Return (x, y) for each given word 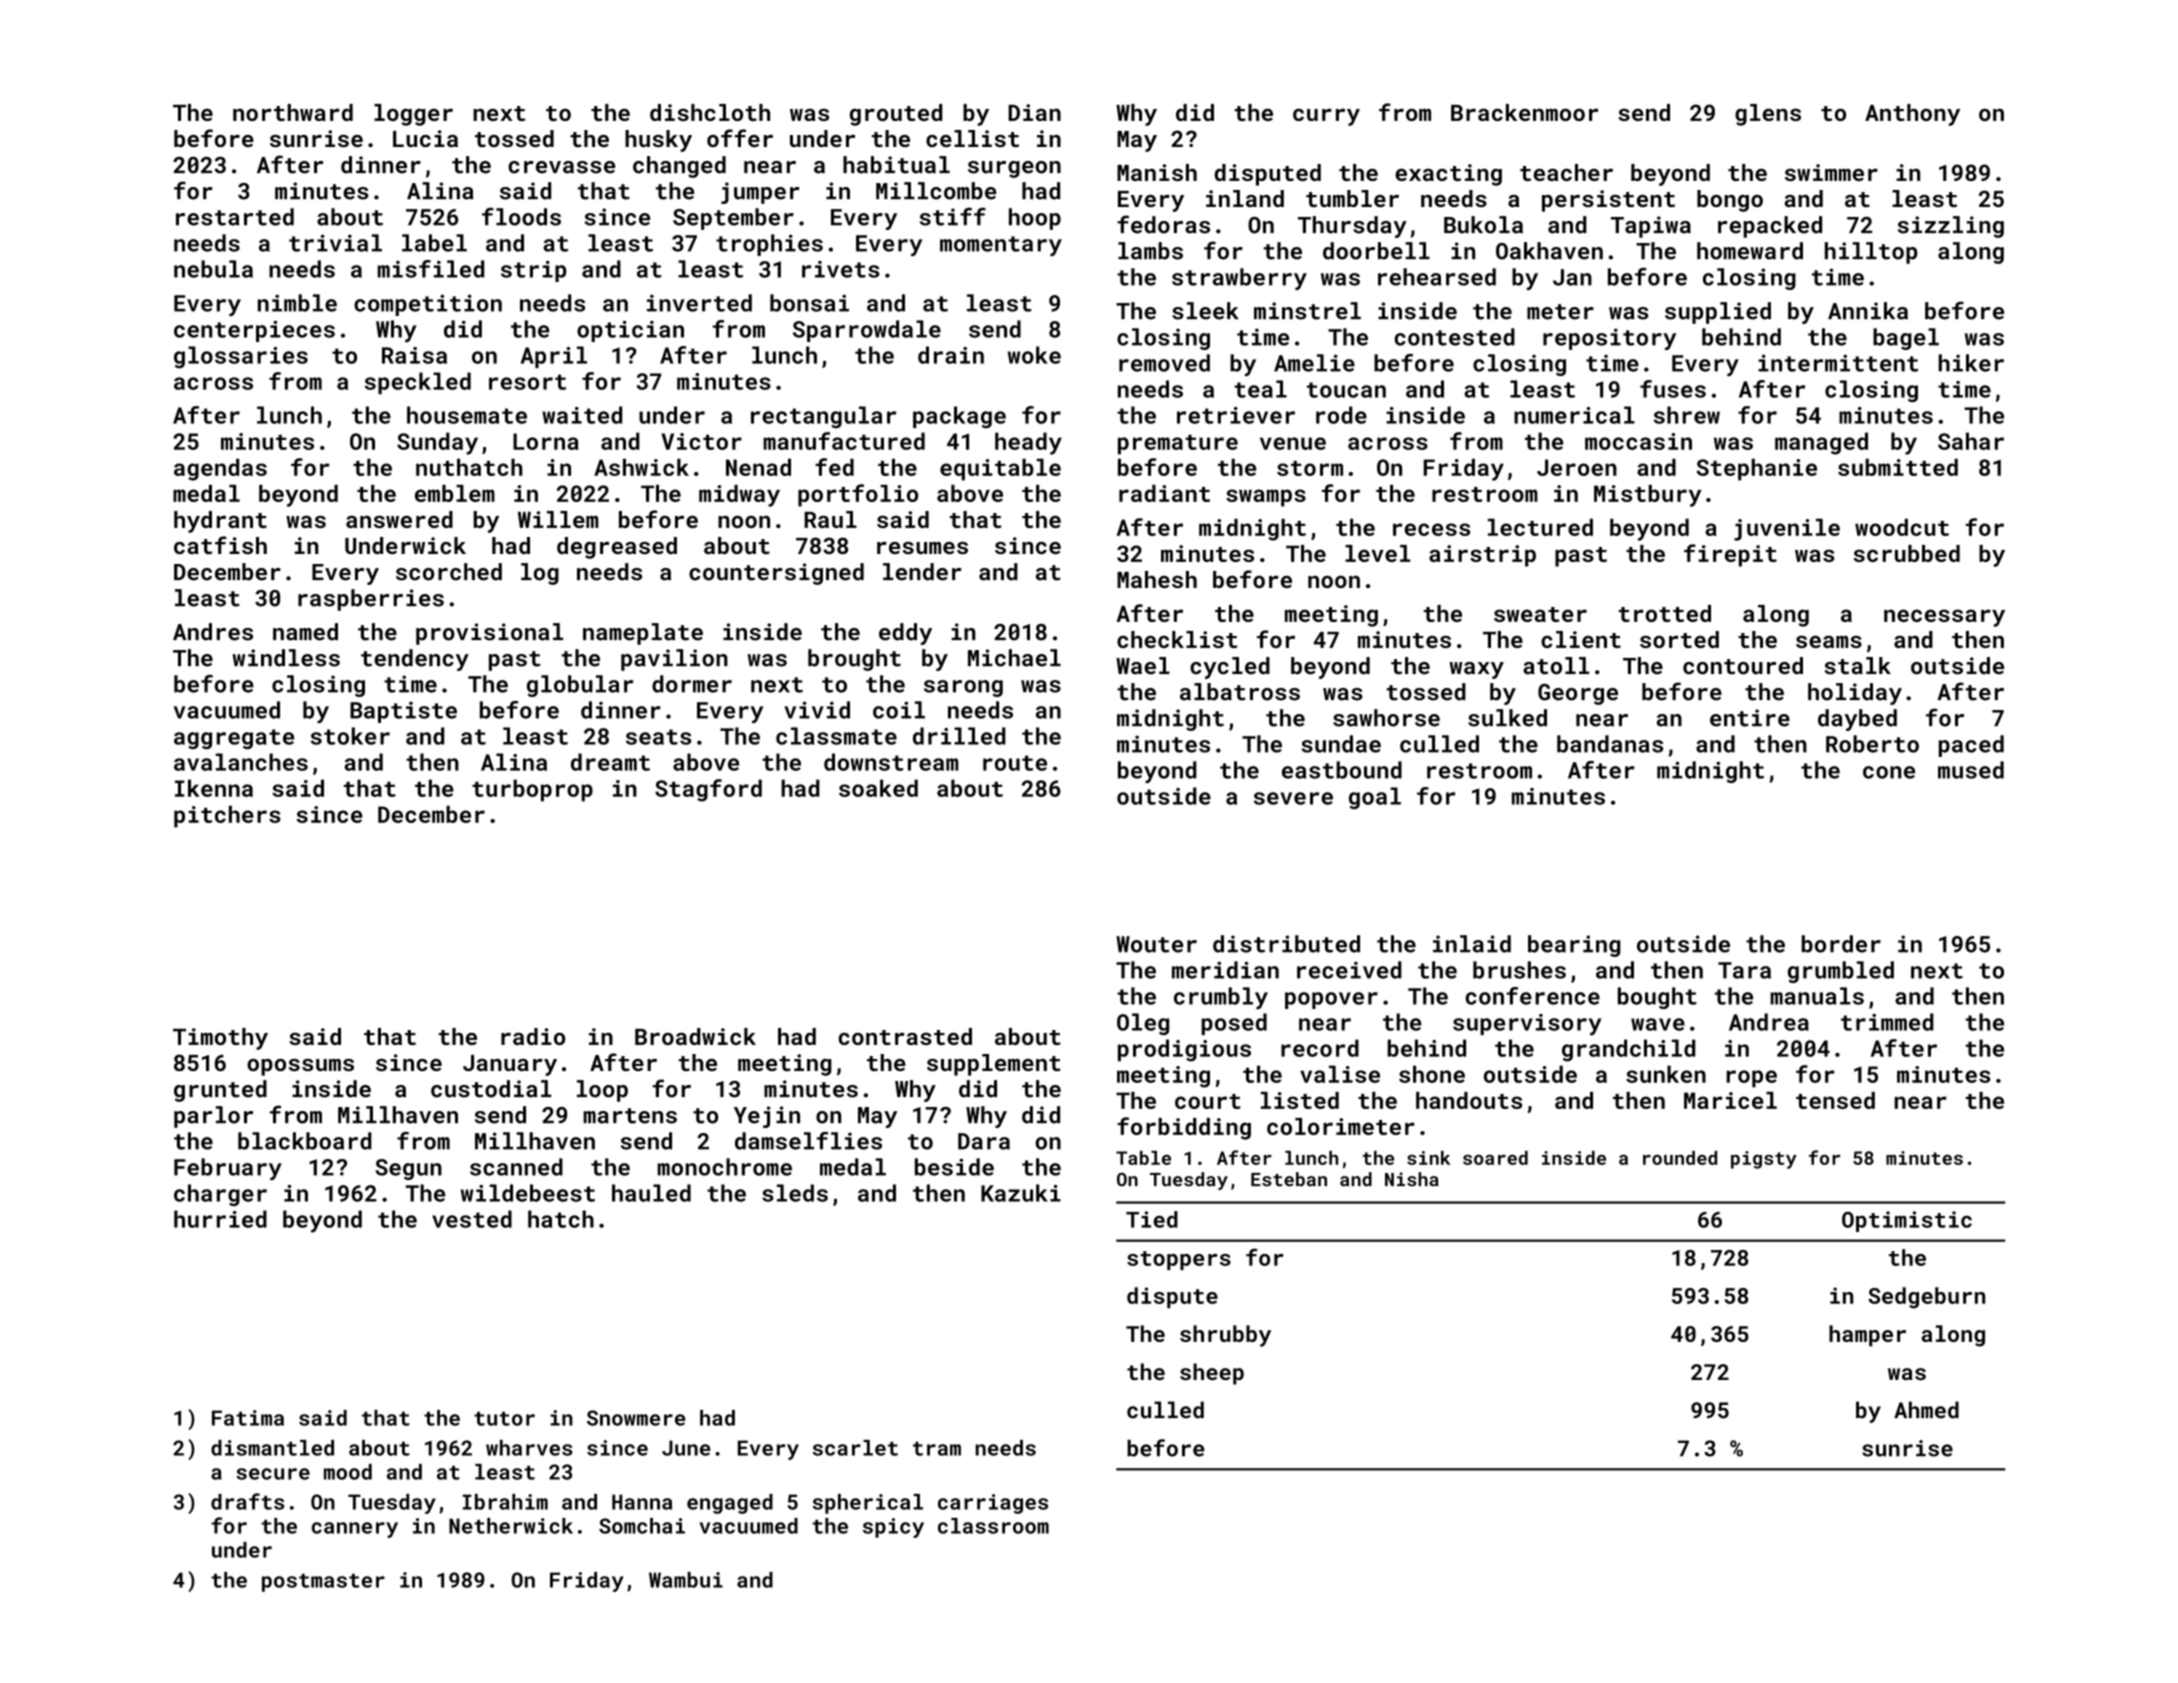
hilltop (1871, 253)
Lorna (546, 441)
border (1841, 944)
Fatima (248, 1418)
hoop (1035, 219)
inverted (699, 303)
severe (1293, 798)
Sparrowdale (867, 331)
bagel (1906, 339)
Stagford (708, 790)
